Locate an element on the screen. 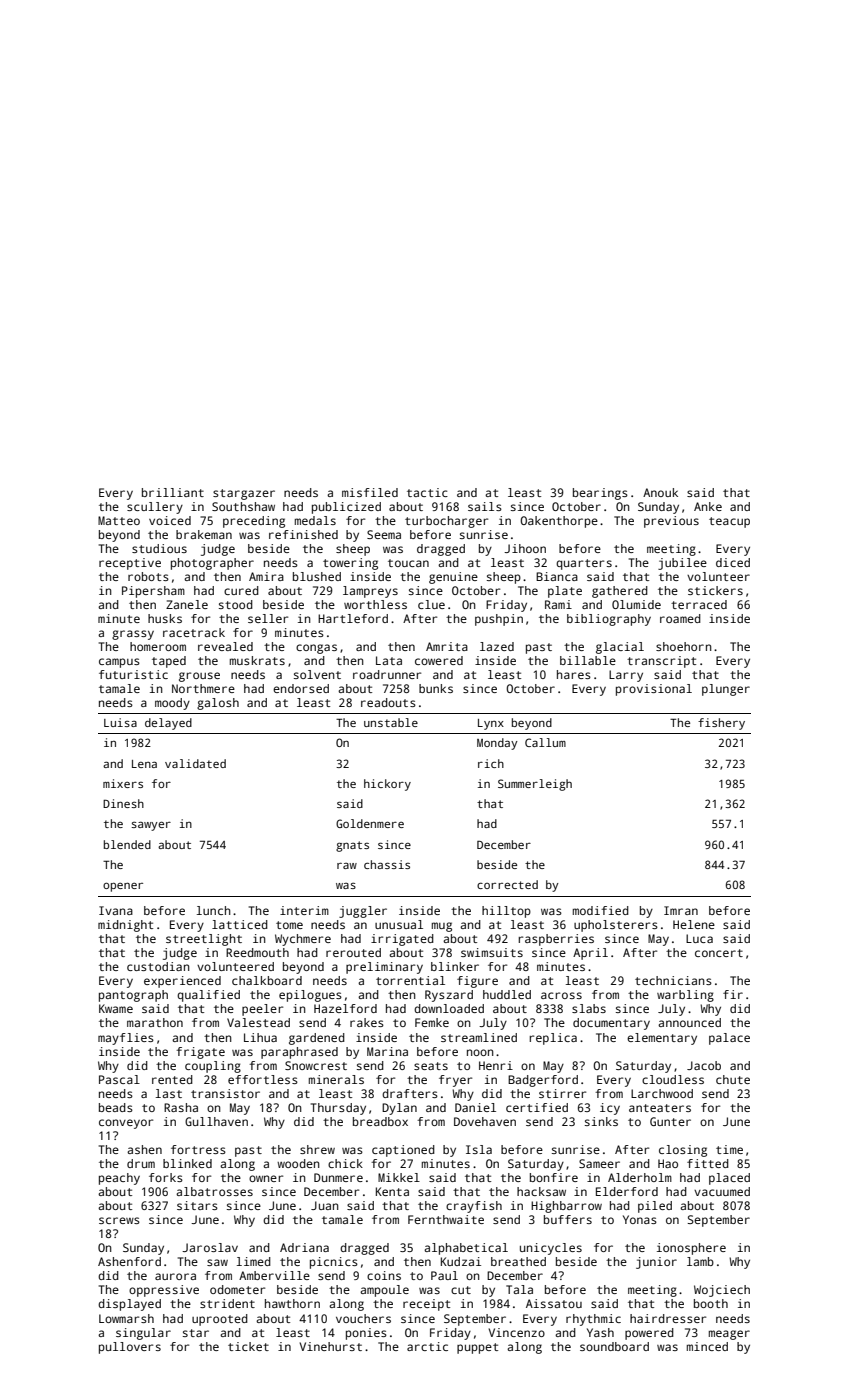  taped is located at coordinates (169, 662).
